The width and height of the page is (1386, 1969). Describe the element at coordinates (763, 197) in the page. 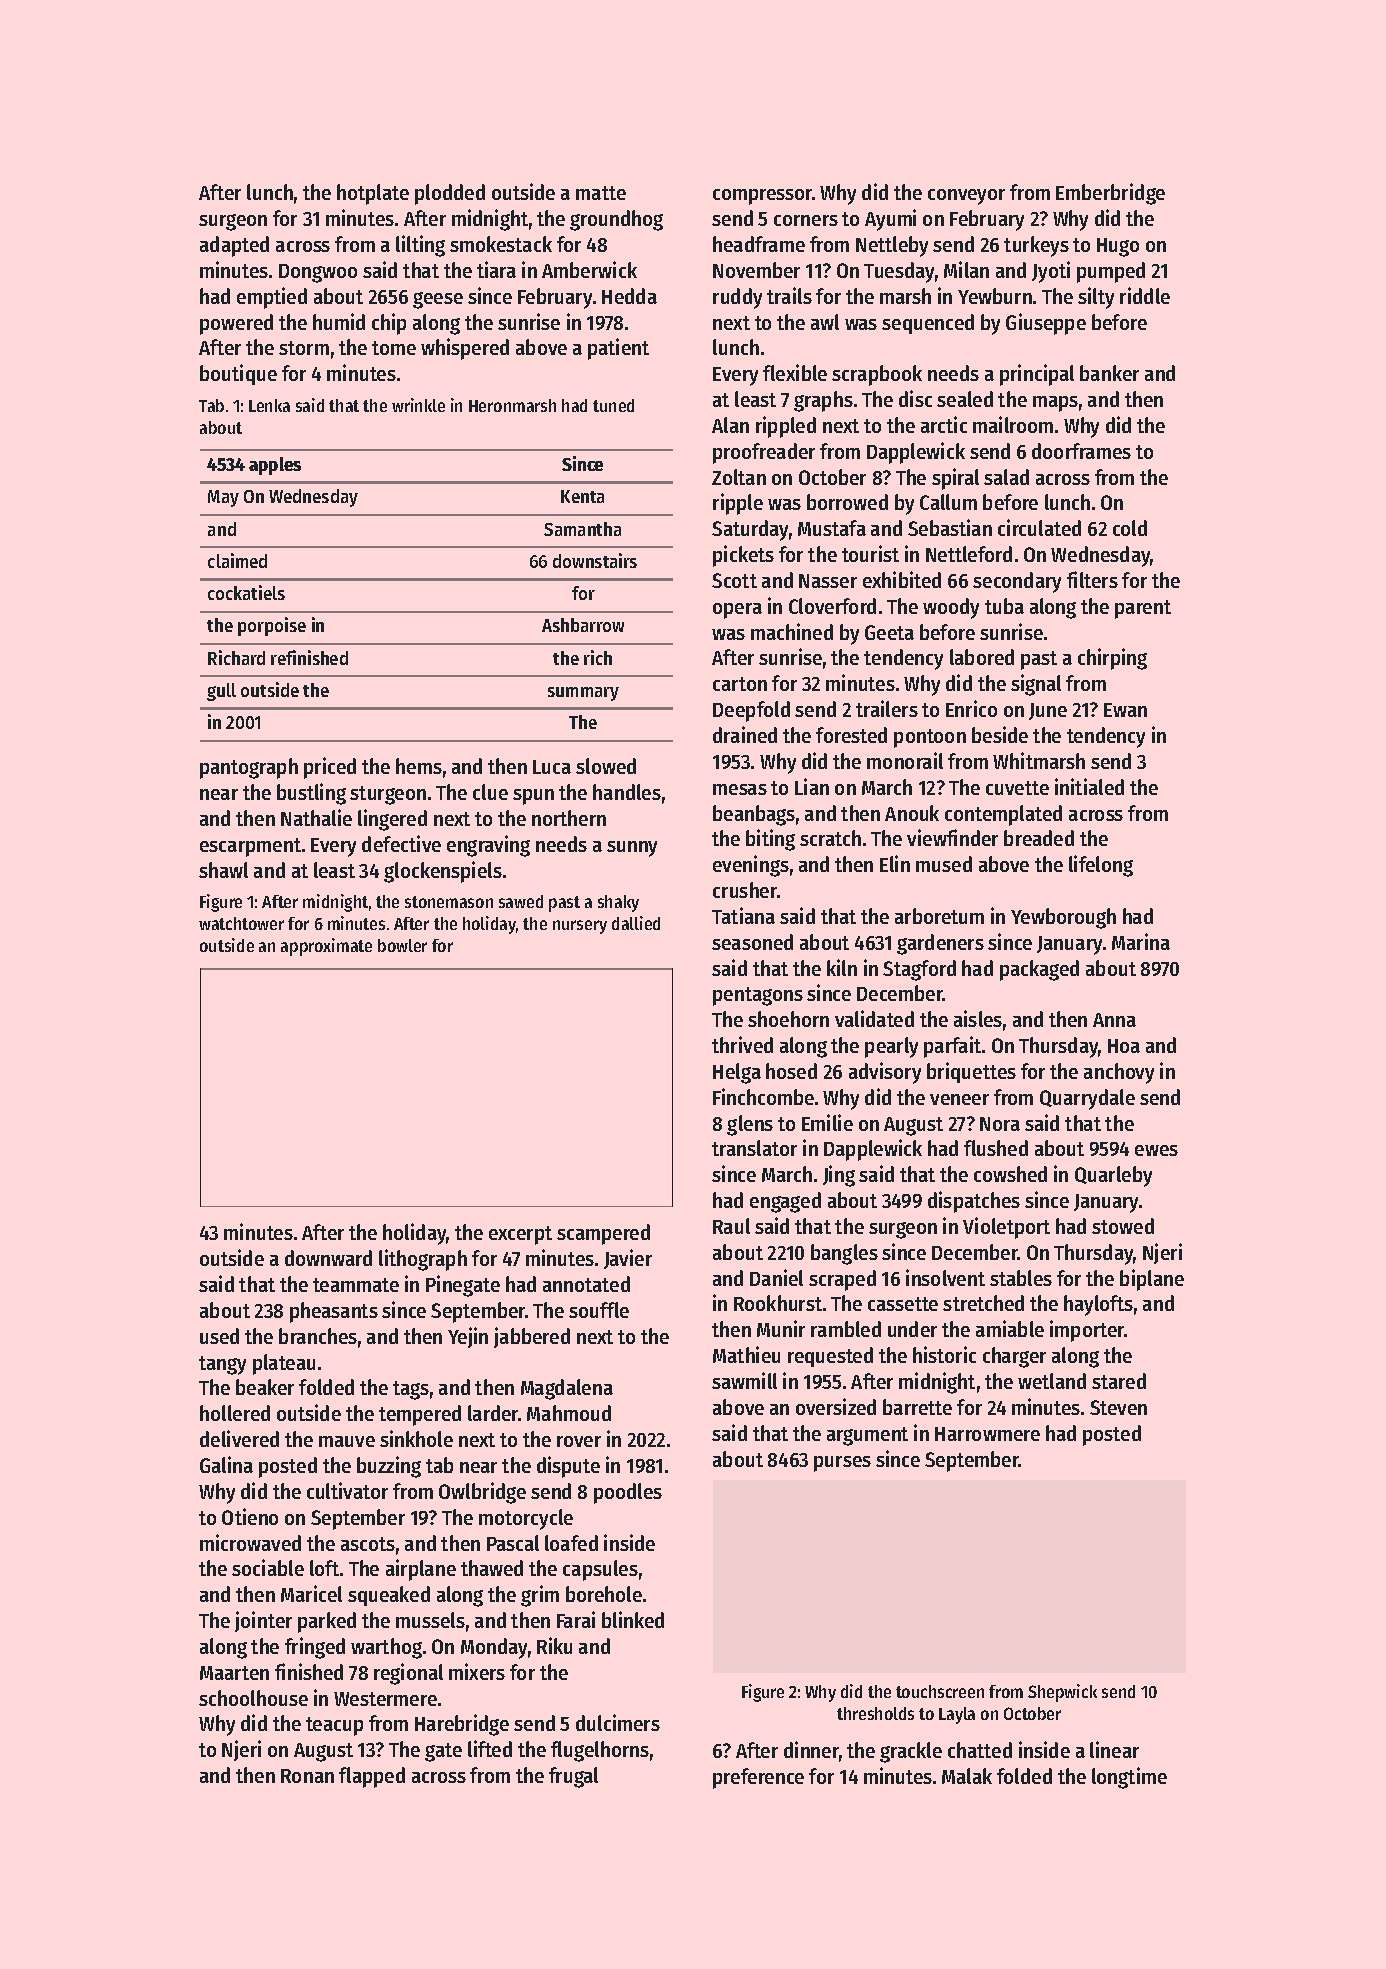

I see `compressor` at that location.
